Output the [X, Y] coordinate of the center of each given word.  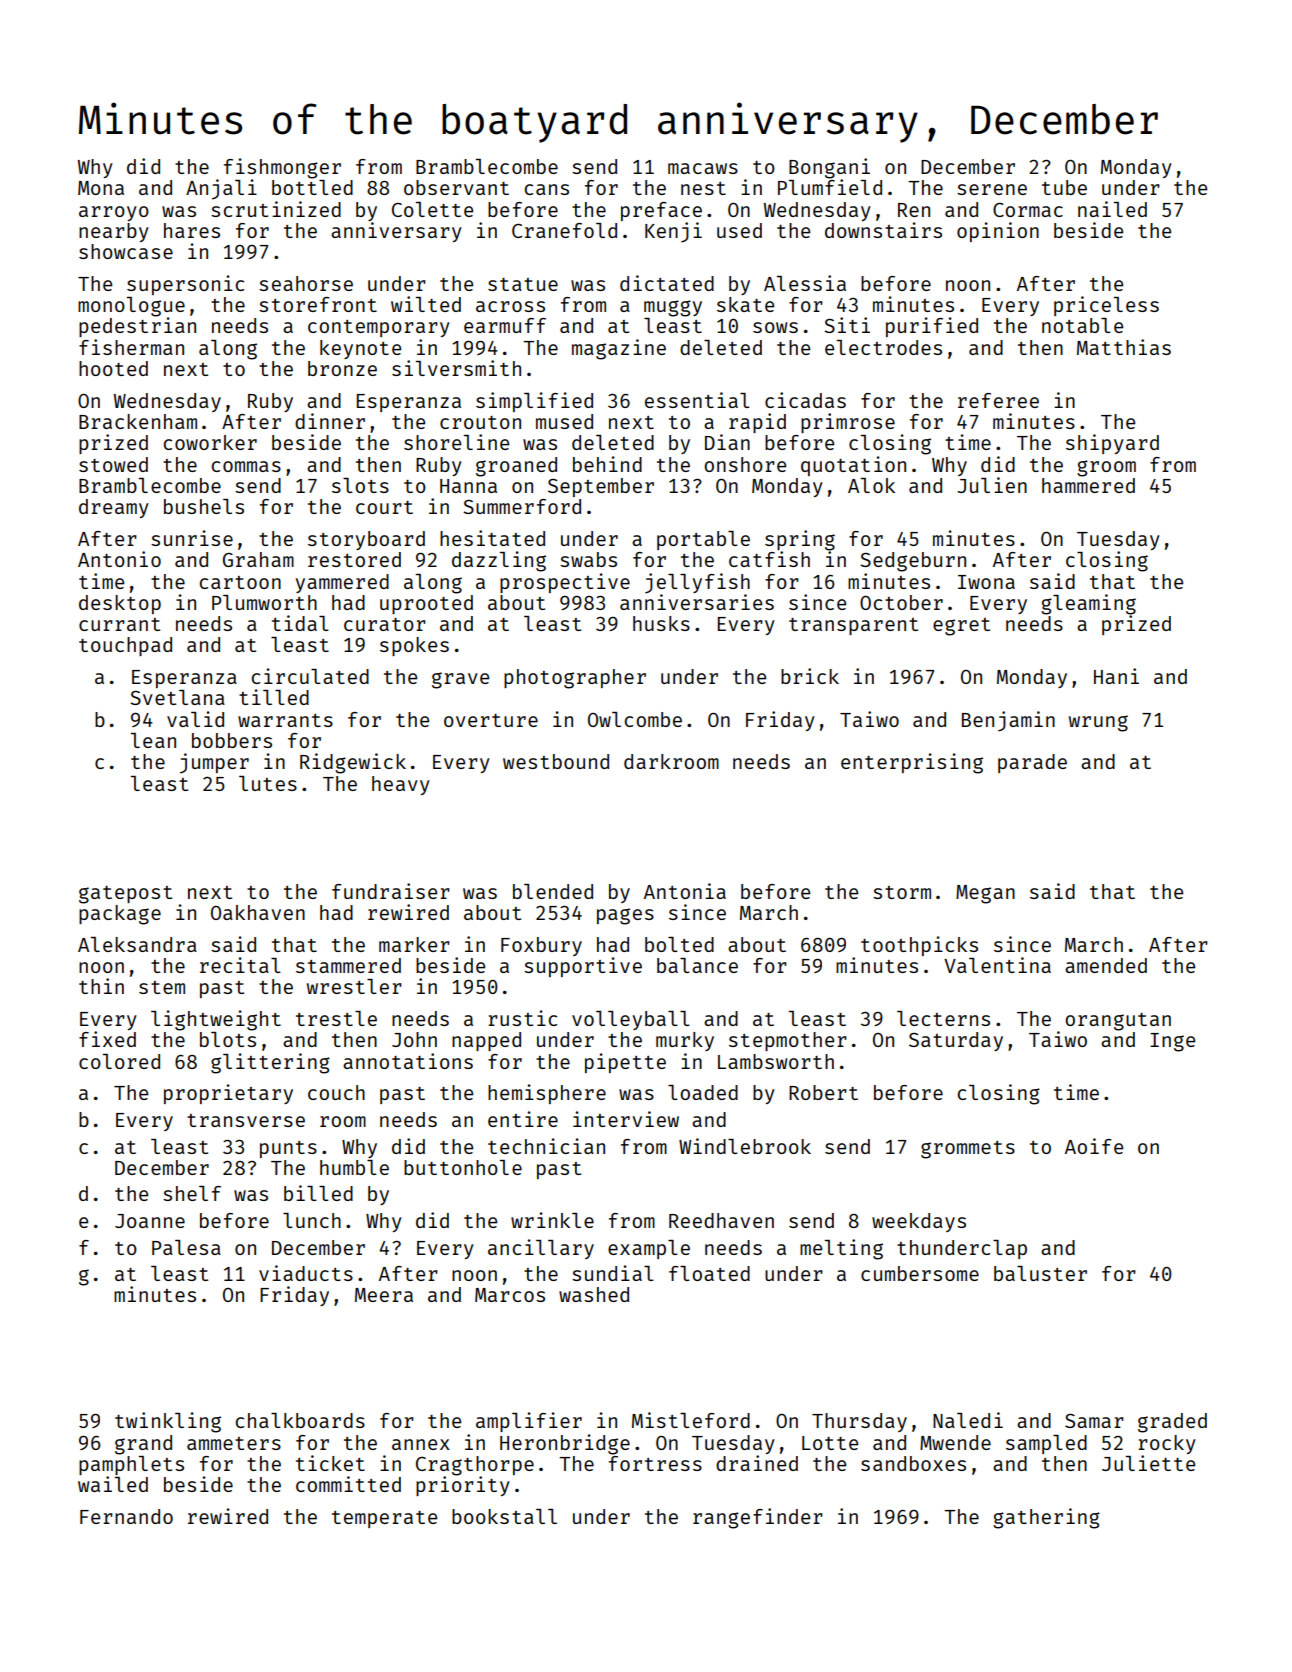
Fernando [126, 1516]
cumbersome [920, 1273]
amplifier [529, 1422]
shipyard [1112, 444]
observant [456, 187]
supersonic [185, 285]
